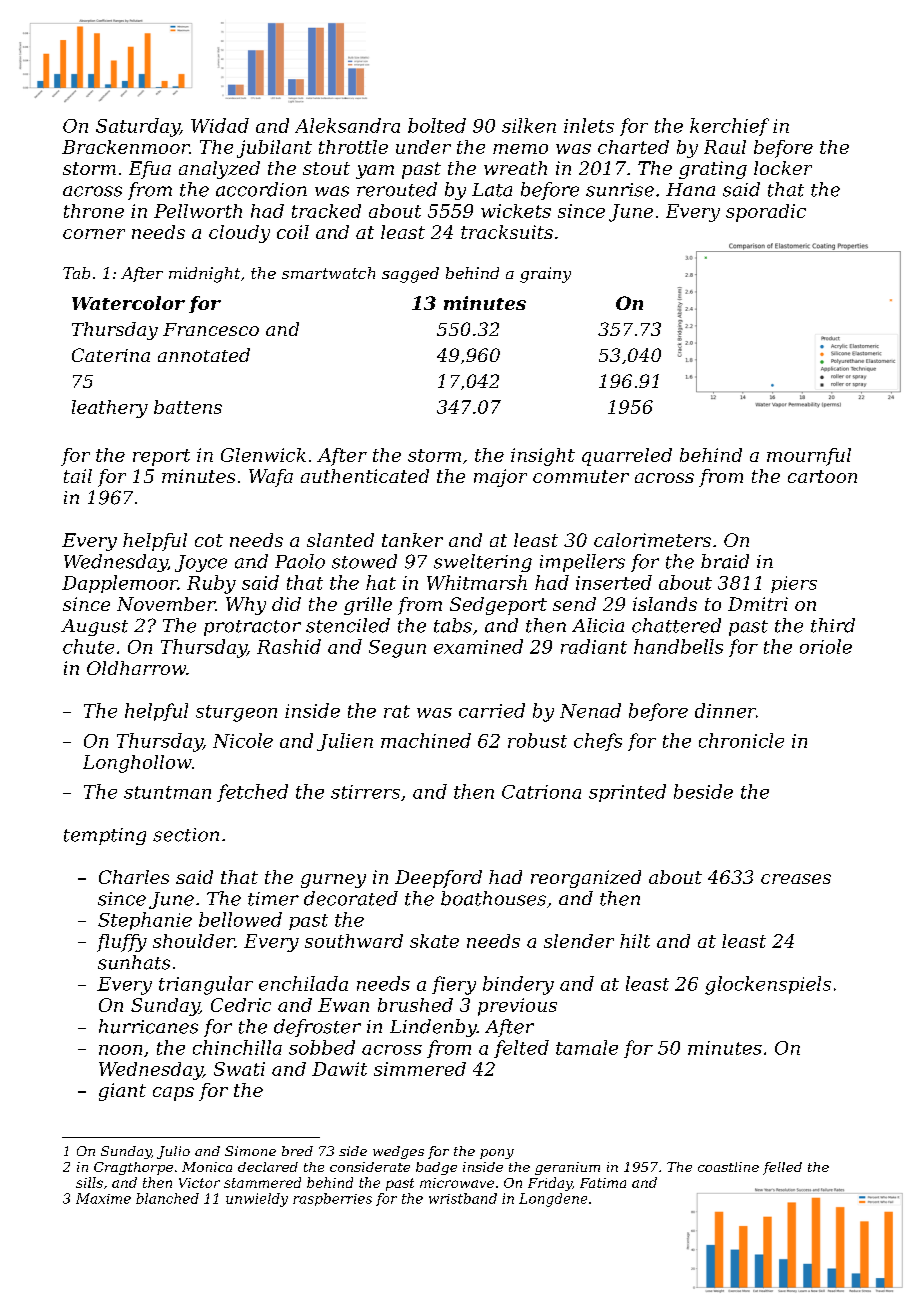  Describe the element at coordinates (729, 127) in the screenshot. I see `kerchief` at that location.
